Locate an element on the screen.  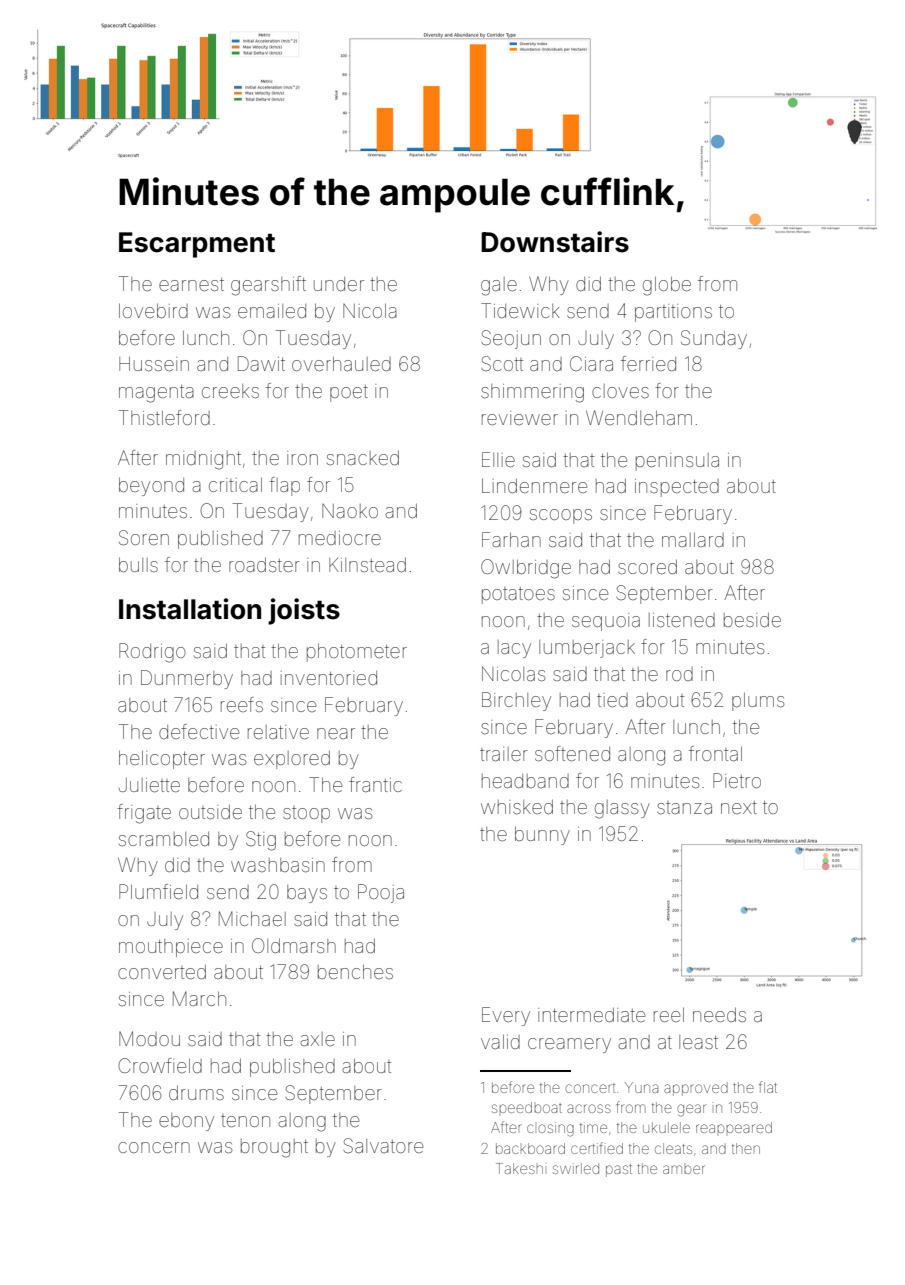
near is located at coordinates (336, 733).
